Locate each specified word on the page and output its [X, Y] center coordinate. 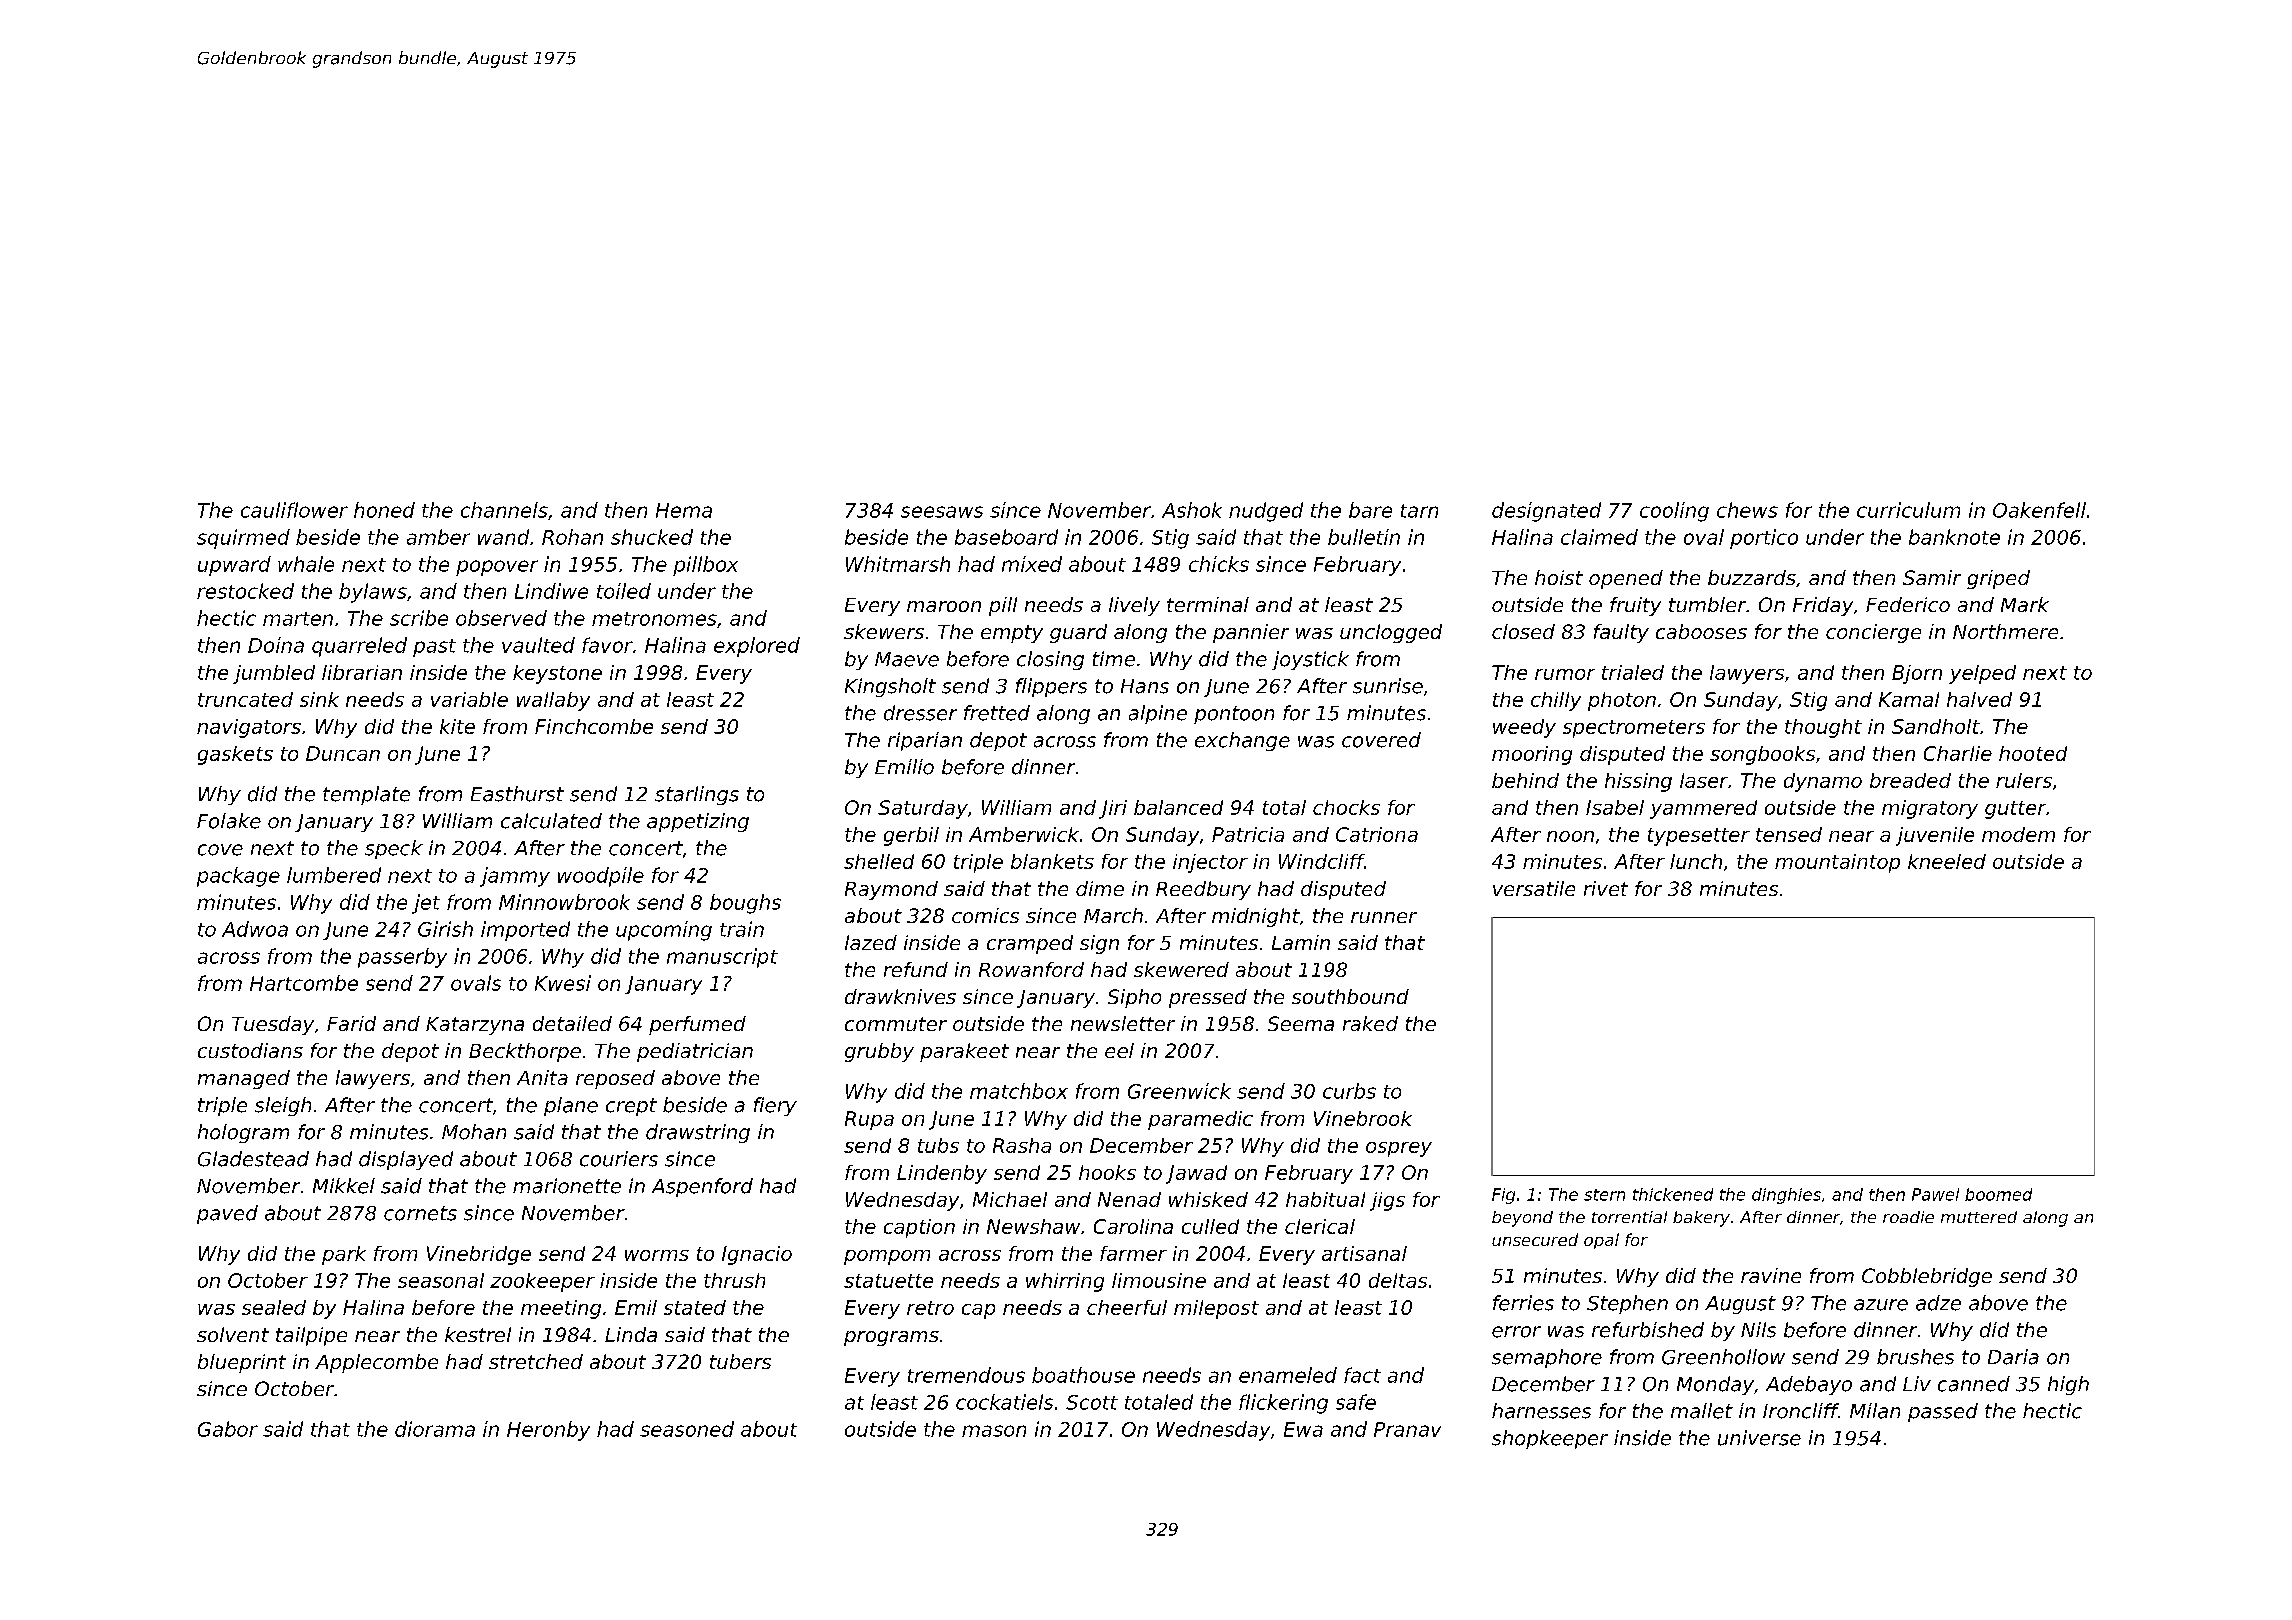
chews [1747, 510]
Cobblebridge [1927, 1277]
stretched [536, 1361]
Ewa [1303, 1429]
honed [384, 510]
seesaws [942, 512]
